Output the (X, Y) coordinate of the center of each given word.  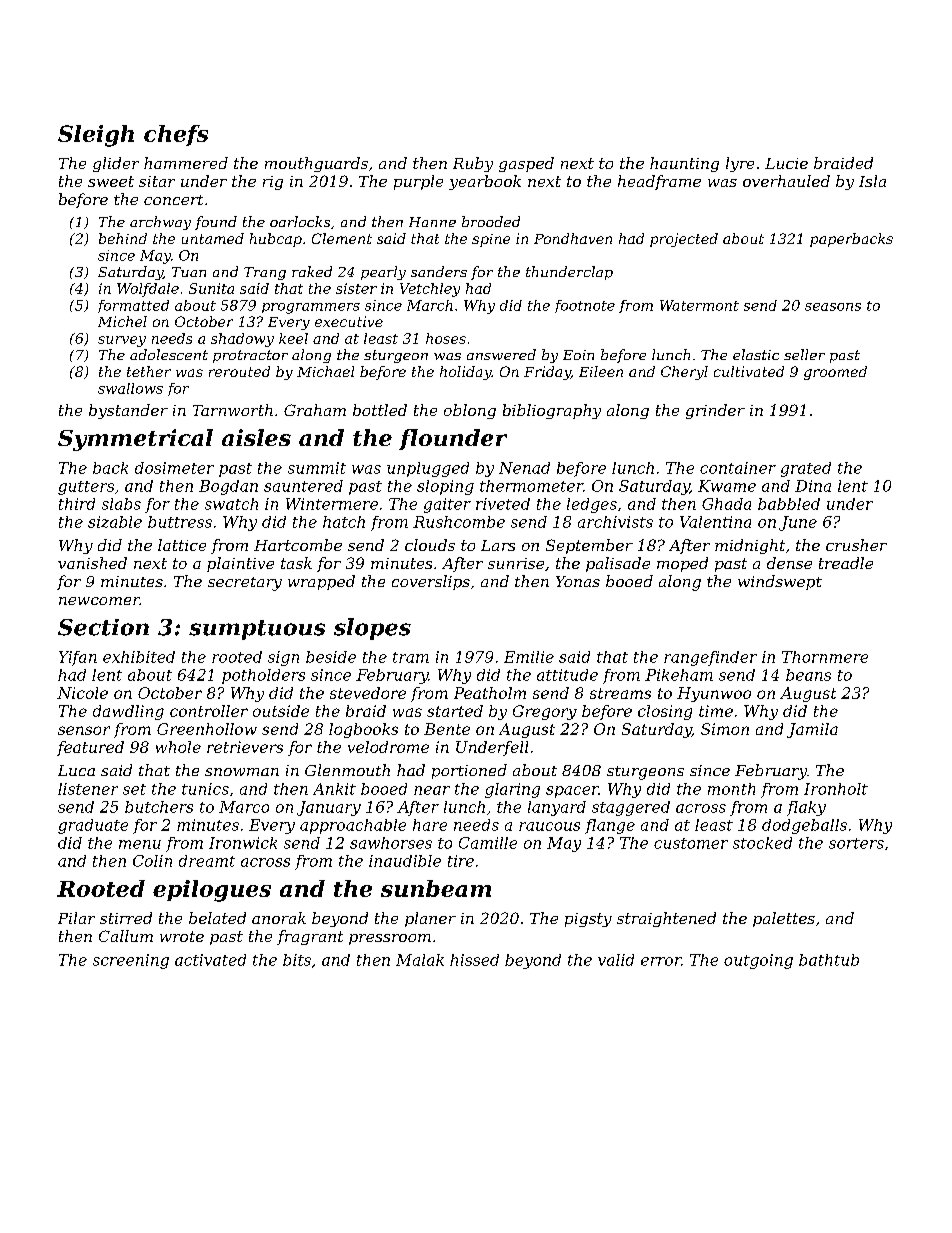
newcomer (99, 601)
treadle (846, 563)
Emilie (529, 657)
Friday (547, 373)
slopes (372, 629)
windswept (780, 582)
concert (173, 200)
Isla (872, 181)
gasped (526, 164)
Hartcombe (298, 545)
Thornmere (825, 657)
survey (122, 341)
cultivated (749, 371)
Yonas (578, 581)
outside (281, 711)
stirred (126, 918)
